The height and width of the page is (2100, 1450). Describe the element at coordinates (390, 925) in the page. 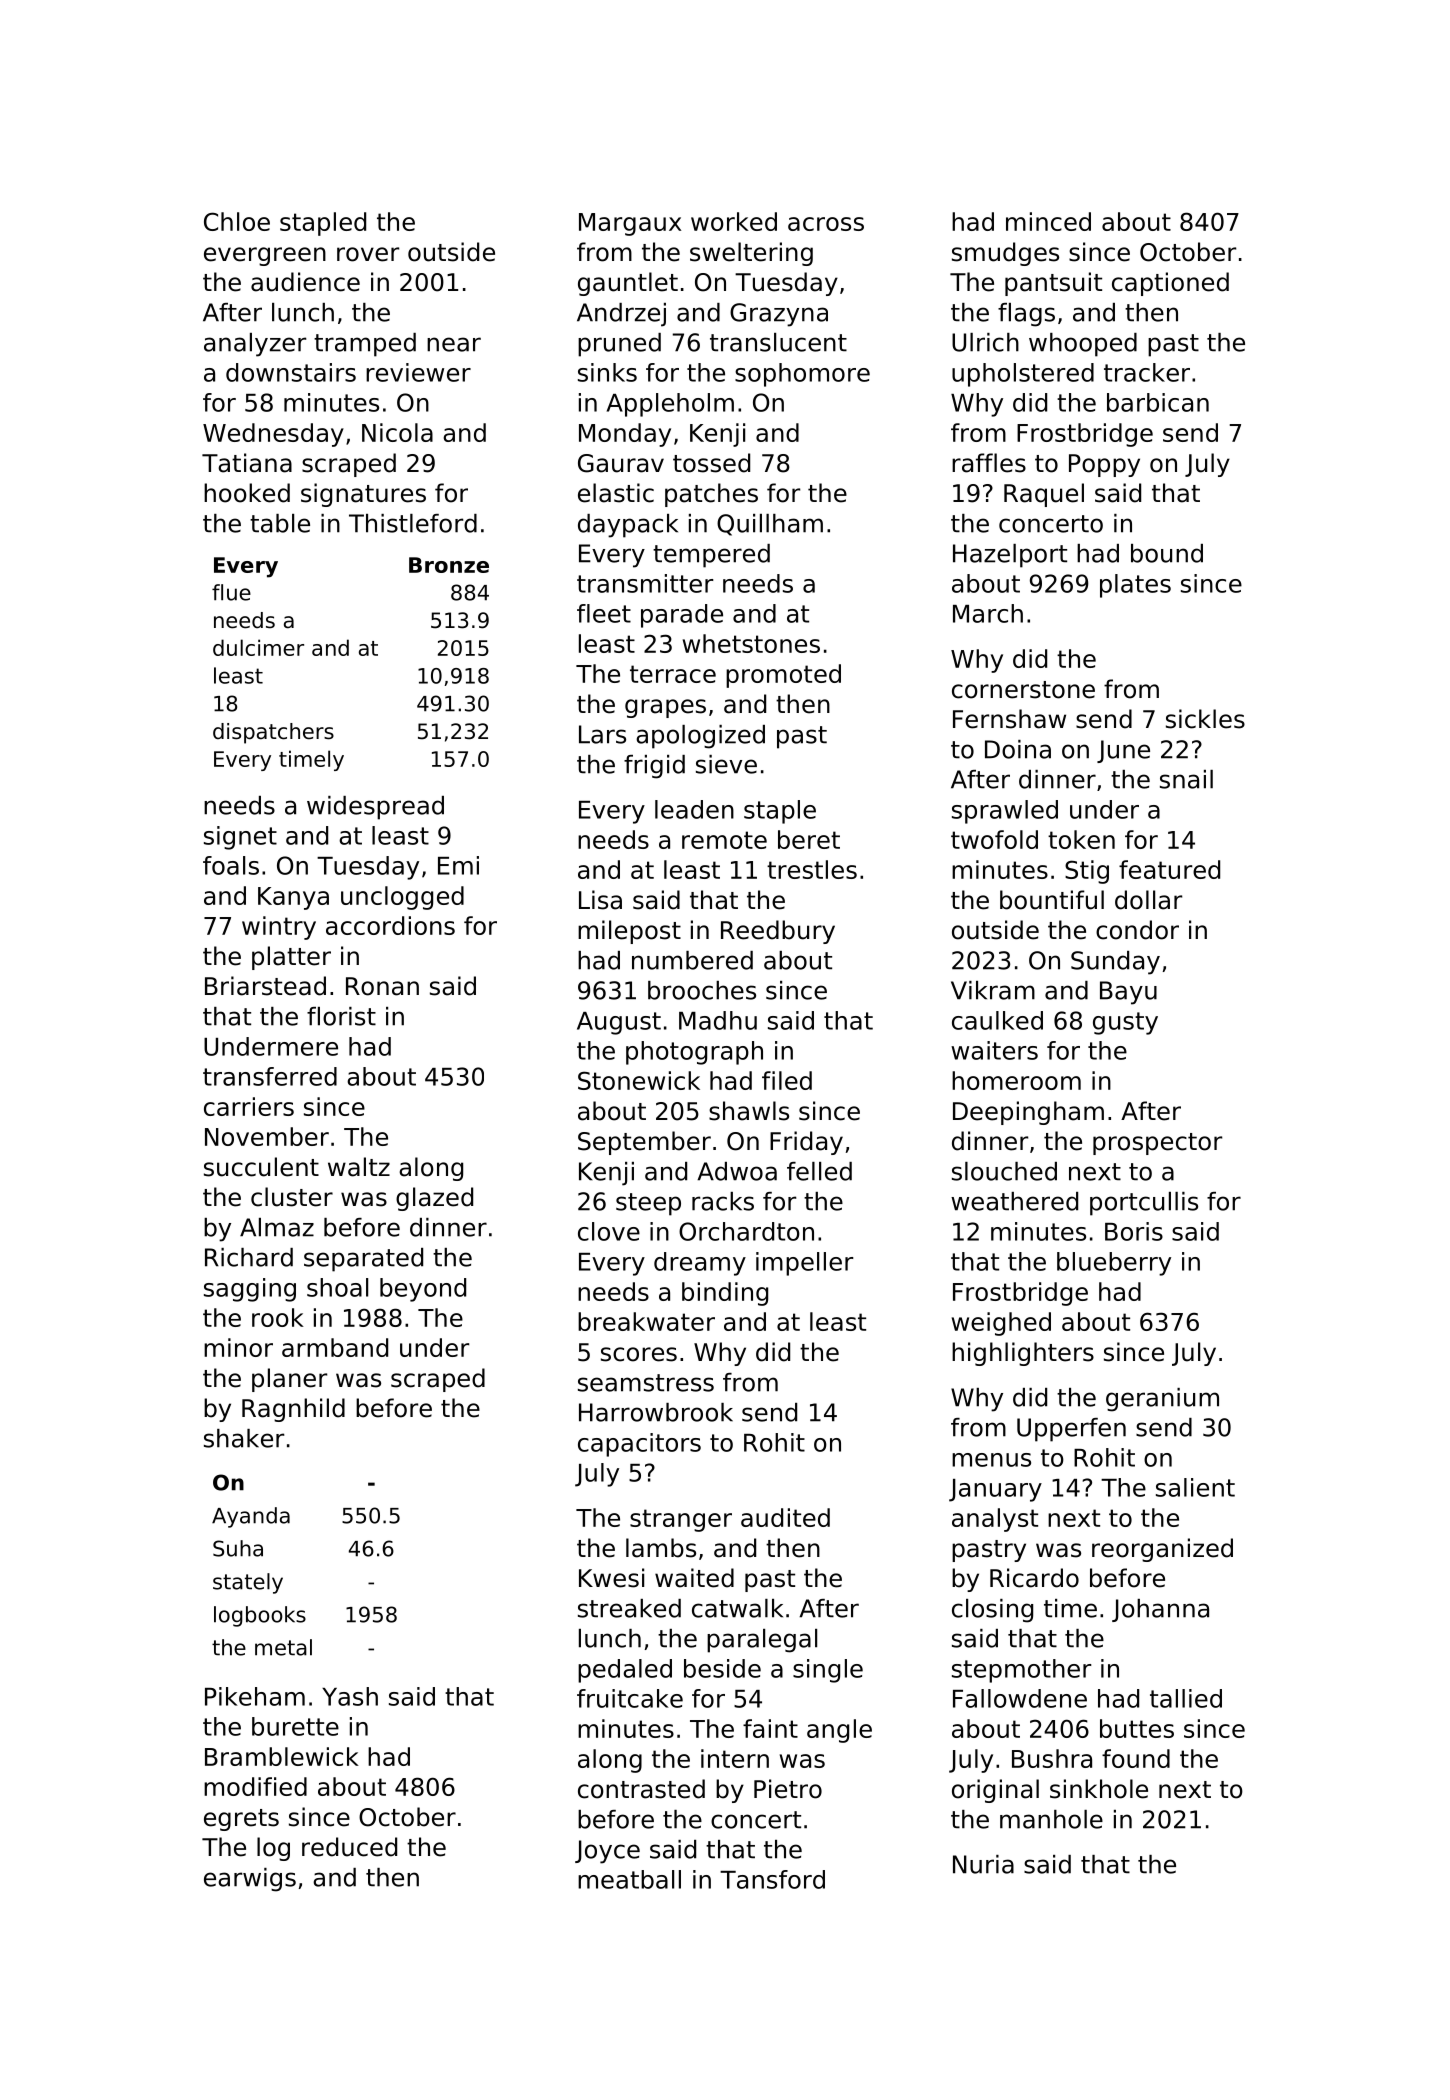

I see `accordions` at that location.
